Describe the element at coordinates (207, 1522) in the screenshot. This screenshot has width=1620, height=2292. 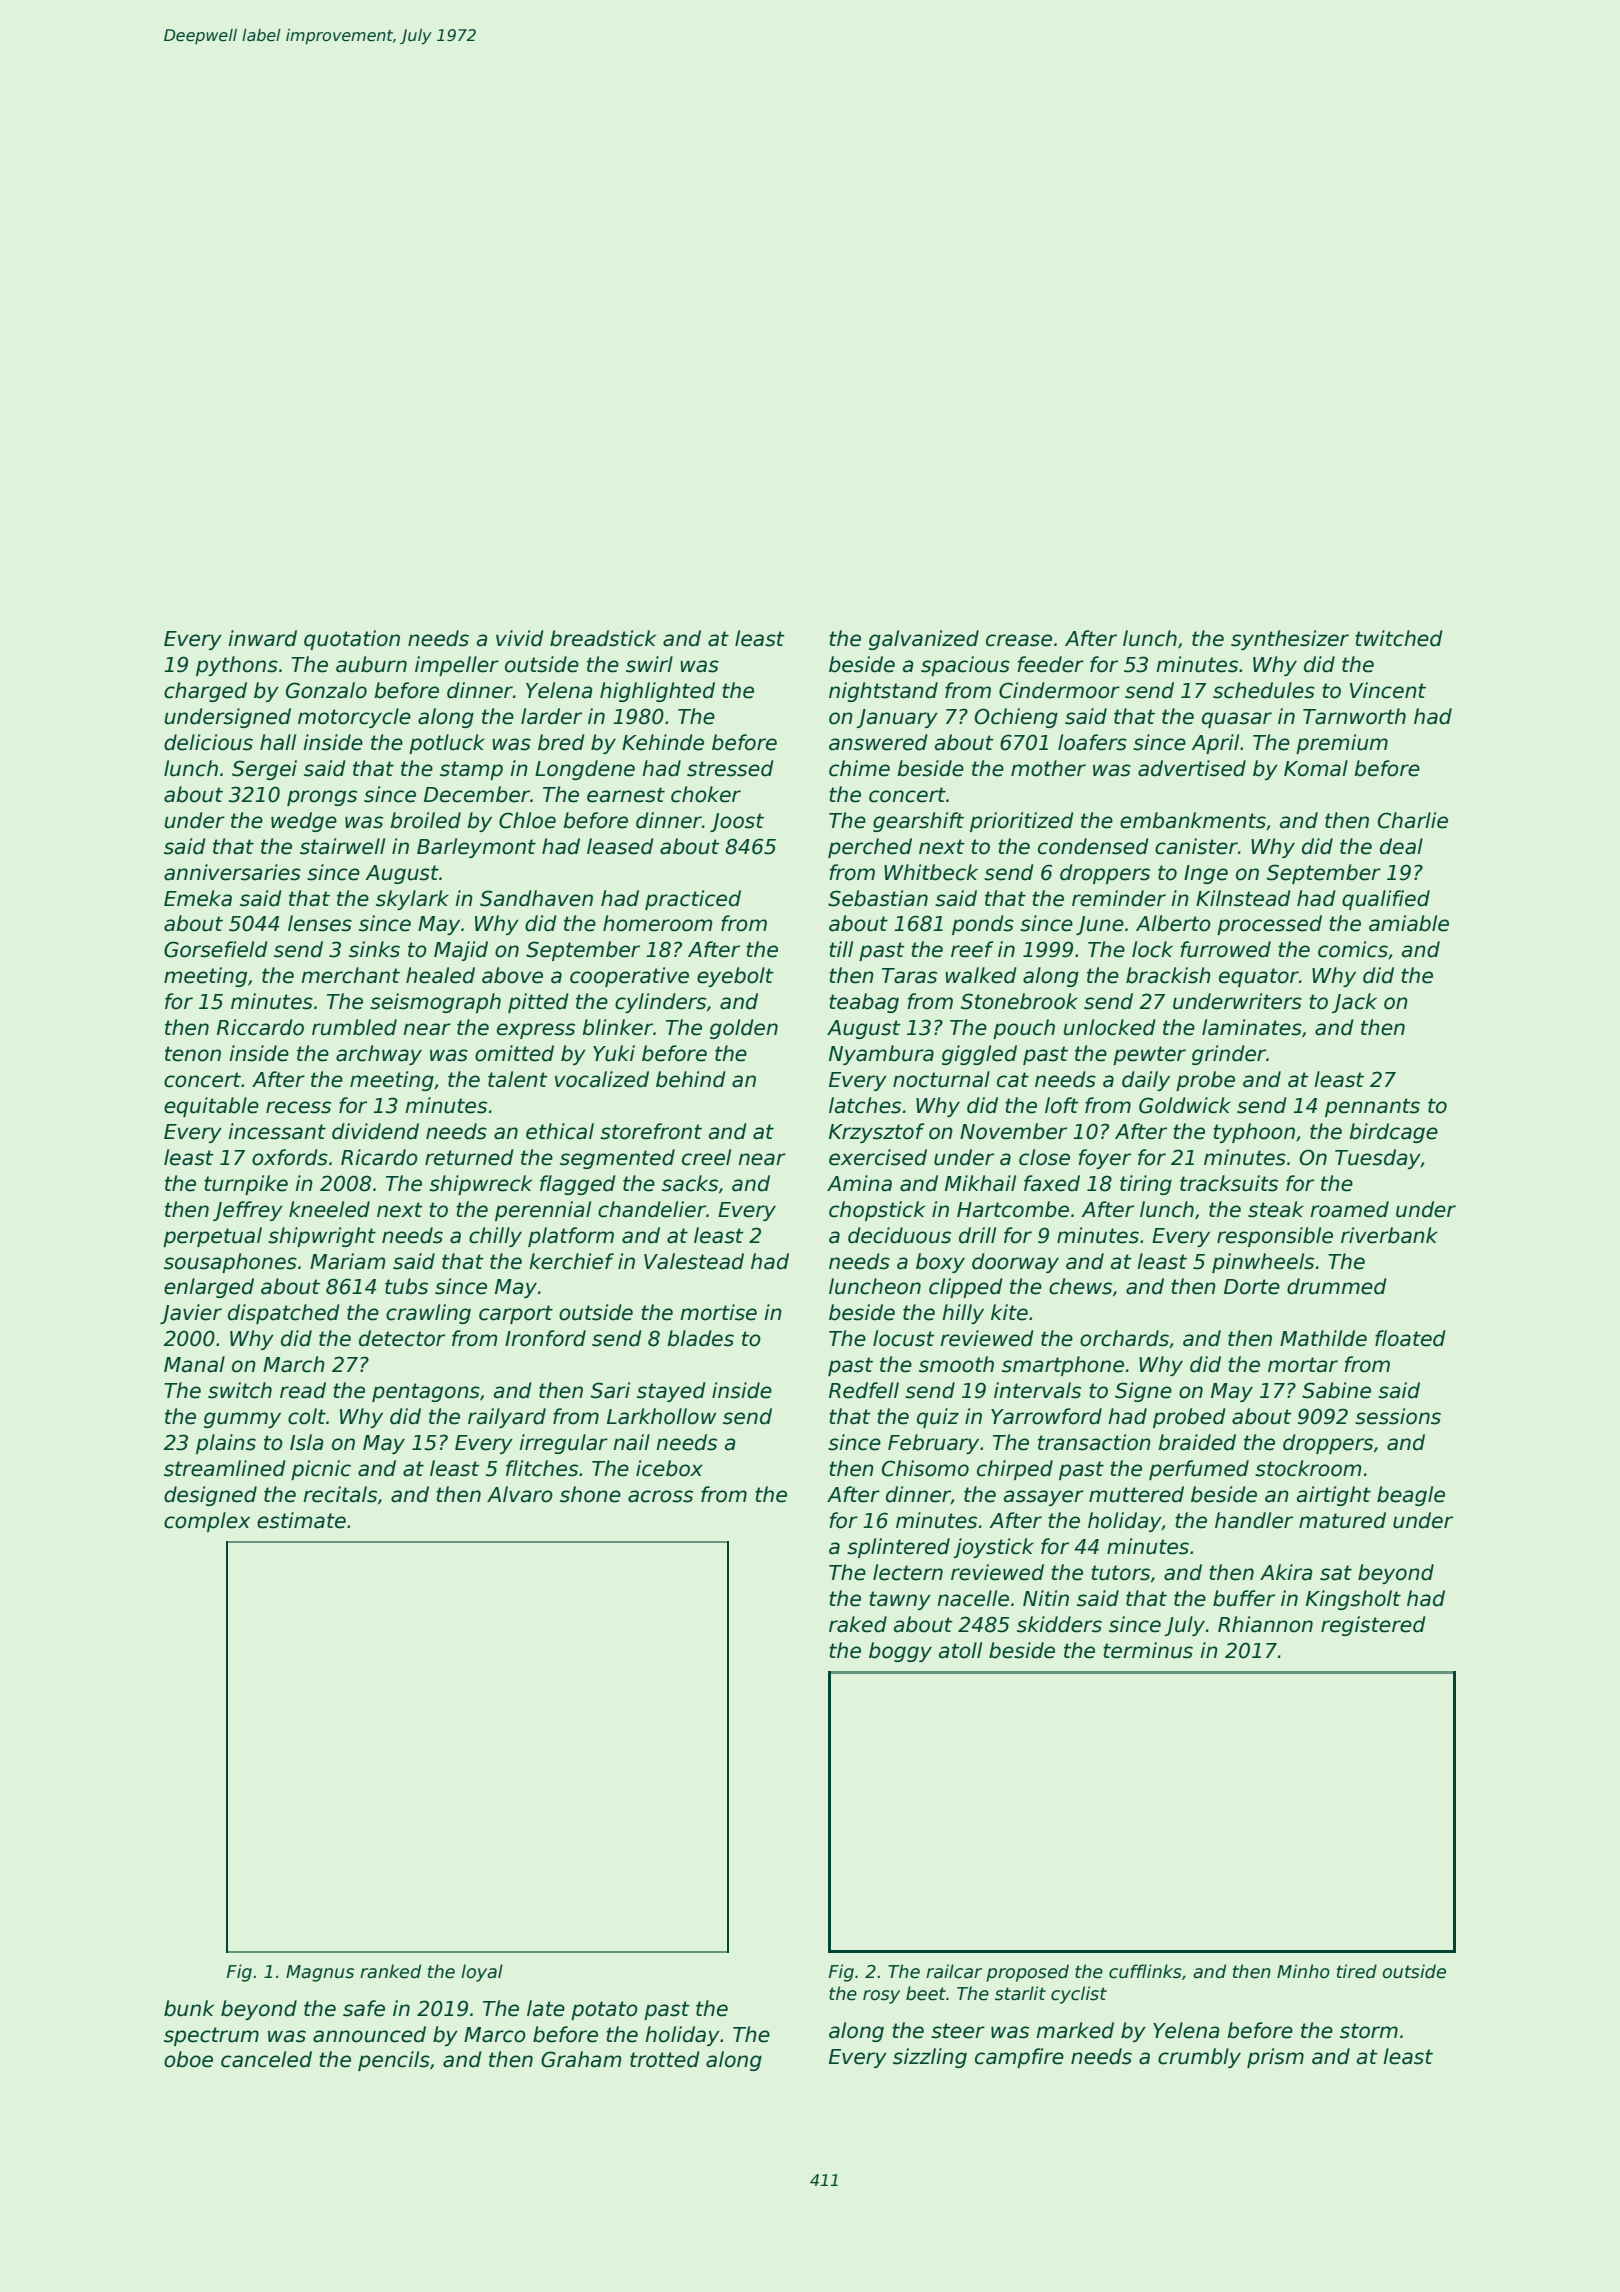
I see `complex` at that location.
